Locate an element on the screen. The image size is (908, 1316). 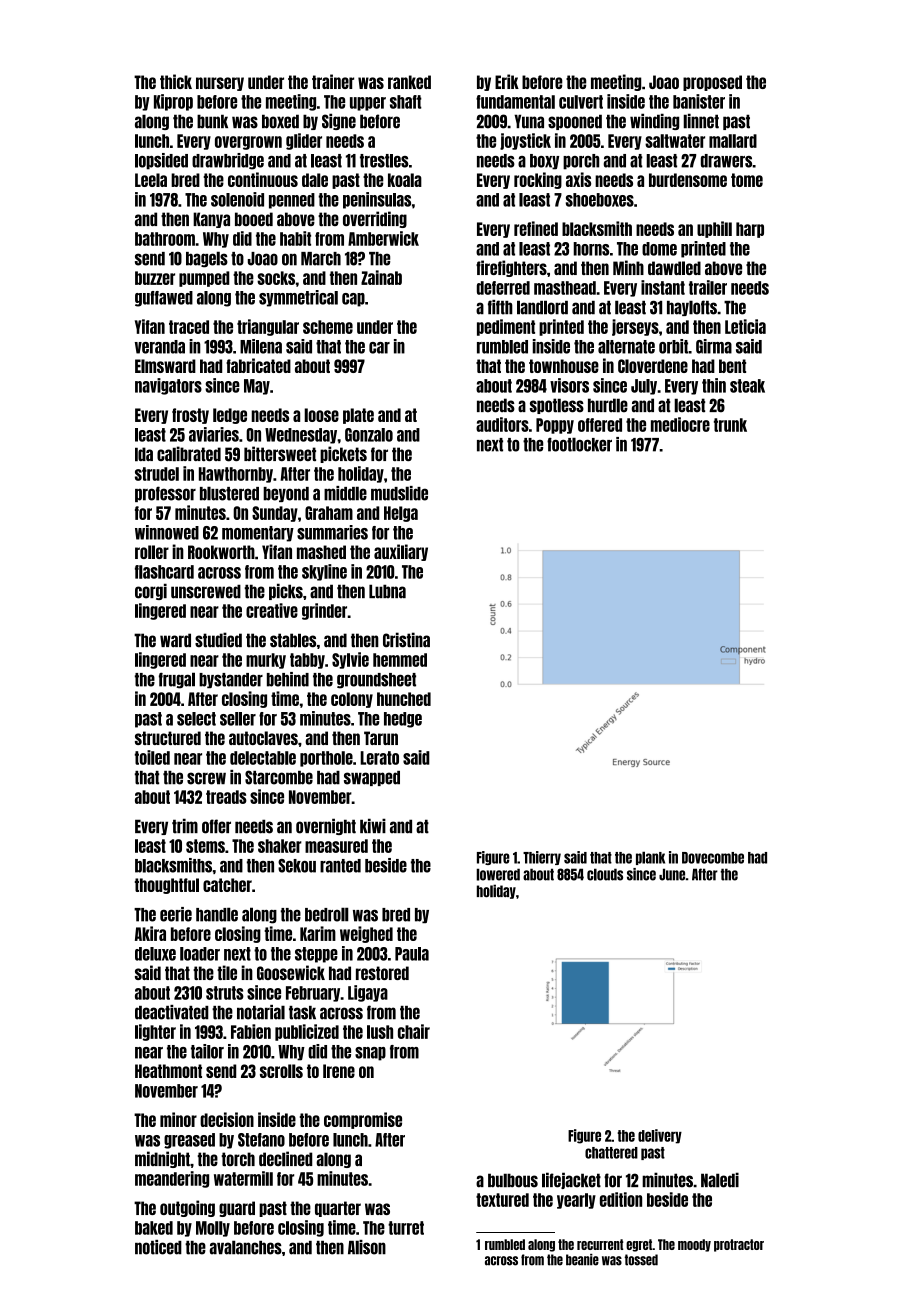
Erik is located at coordinates (507, 81).
